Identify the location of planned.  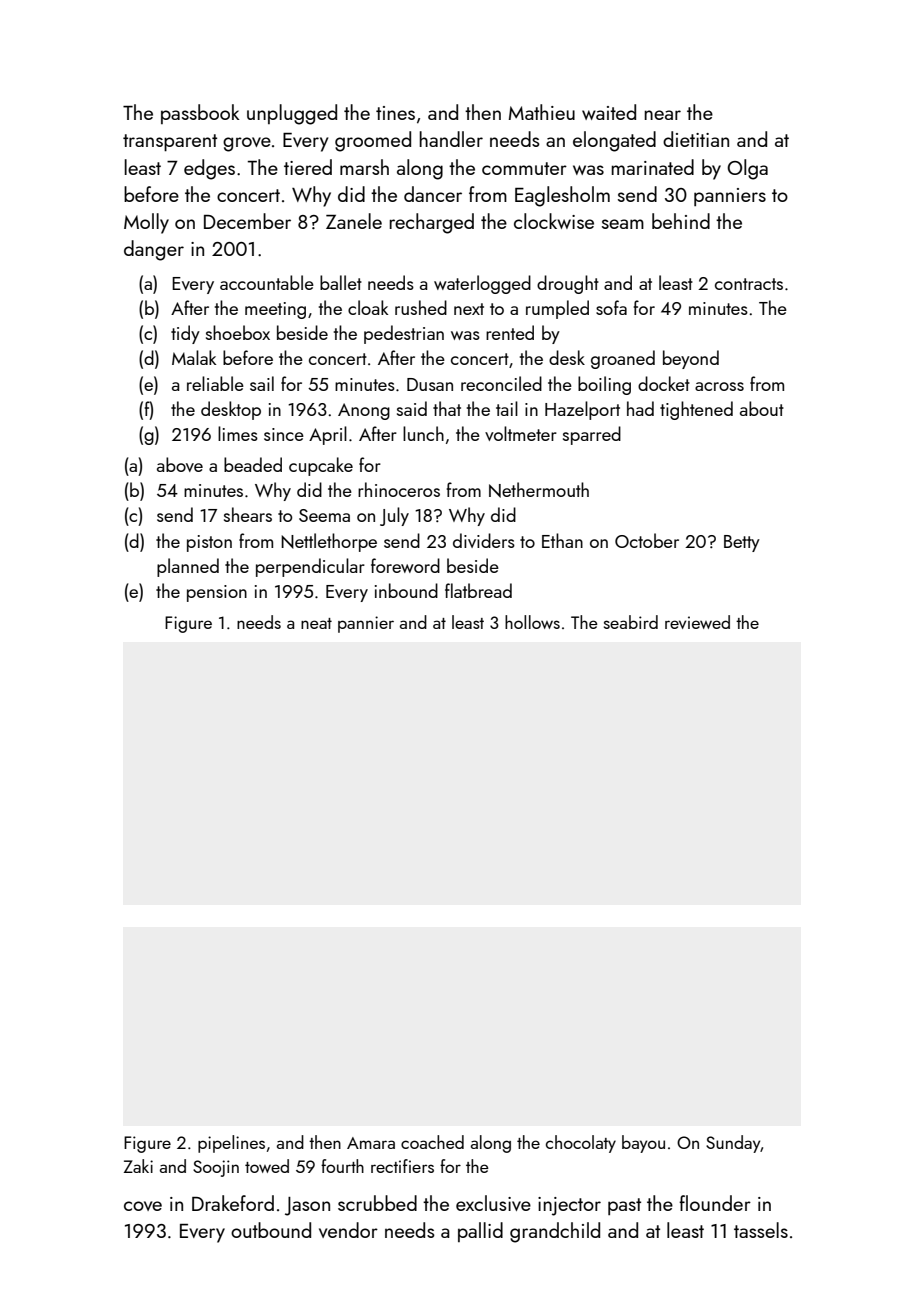
(188, 567).
